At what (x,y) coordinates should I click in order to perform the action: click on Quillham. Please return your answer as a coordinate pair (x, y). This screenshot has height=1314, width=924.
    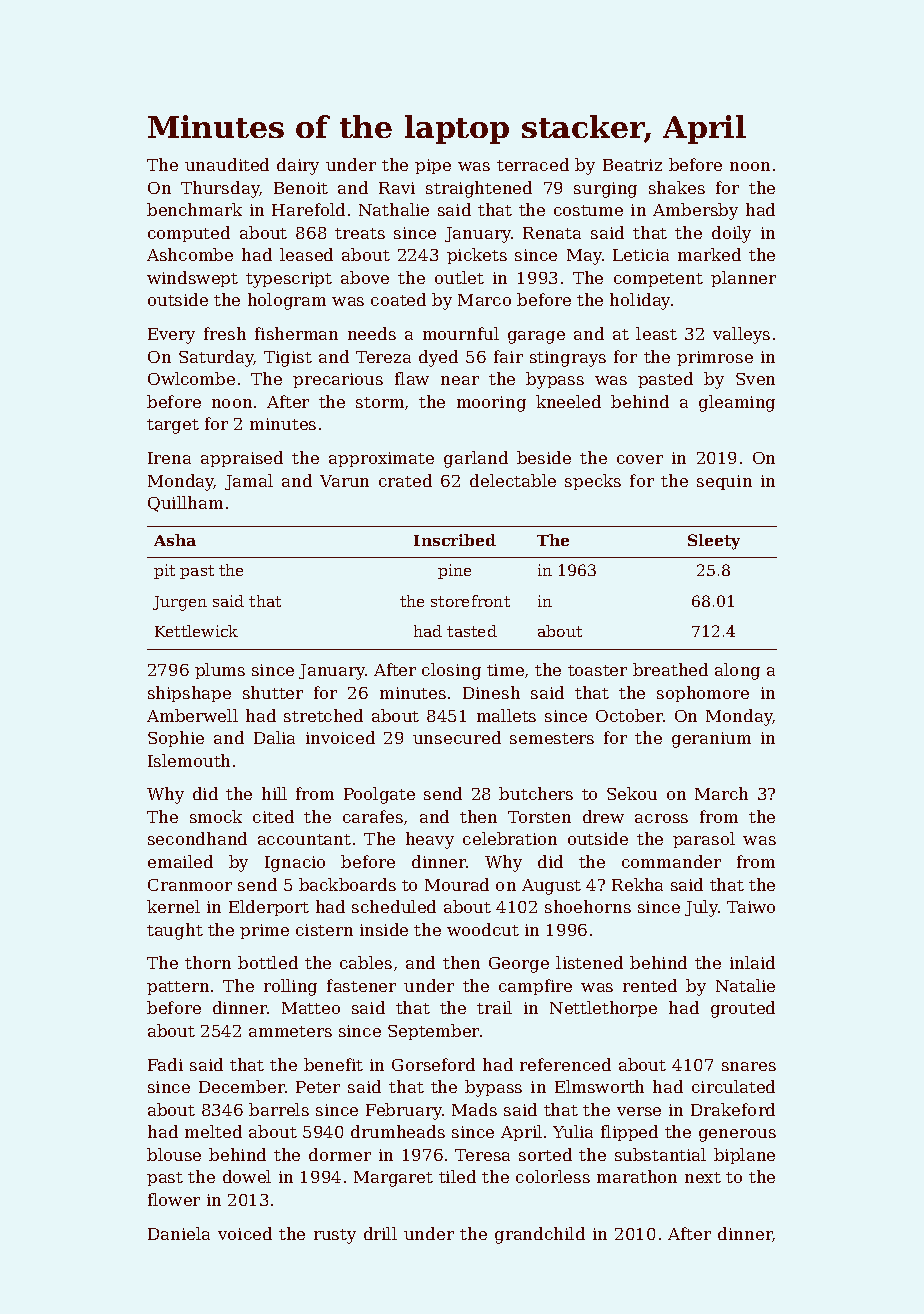
    Looking at the image, I should click on (185, 504).
